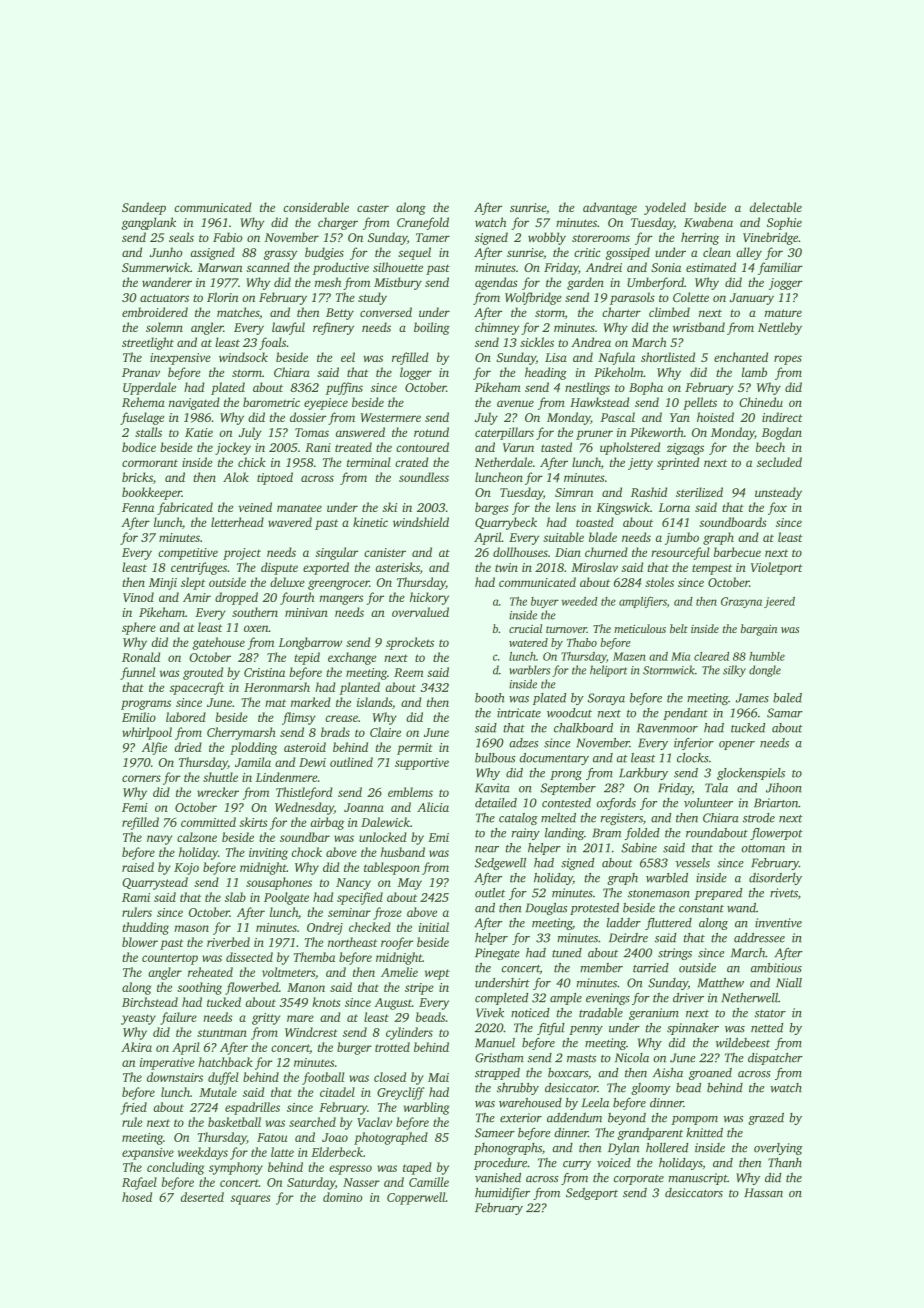 Image resolution: width=924 pixels, height=1308 pixels. What do you see at coordinates (424, 477) in the screenshot?
I see `soundless` at bounding box center [424, 477].
